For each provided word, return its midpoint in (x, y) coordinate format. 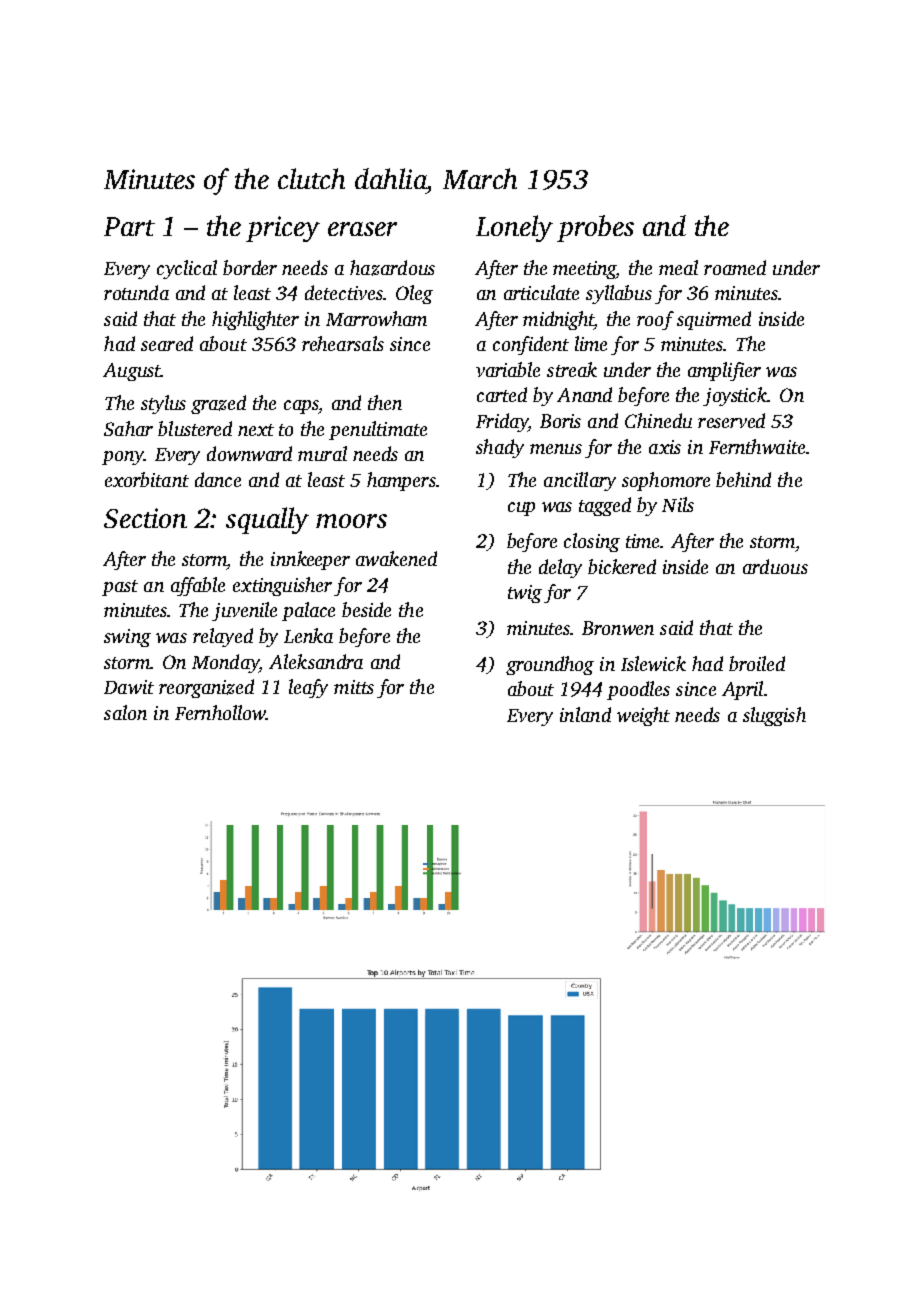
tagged (605, 506)
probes (595, 228)
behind (743, 479)
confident (531, 345)
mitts (354, 687)
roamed (735, 267)
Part (129, 226)
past (120, 588)
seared (167, 343)
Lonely (514, 228)
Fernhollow (220, 712)
